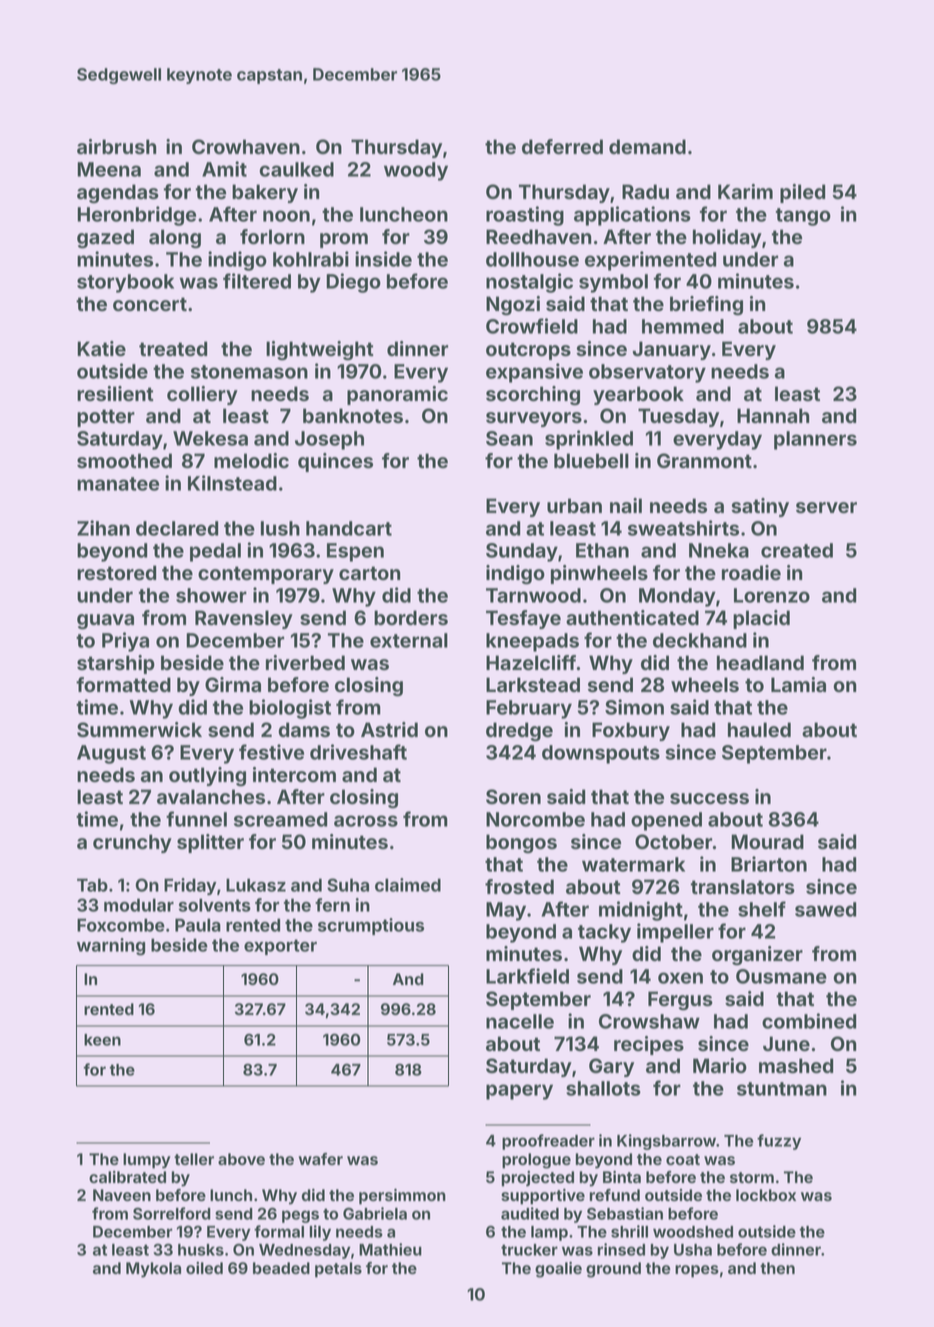  I want to click on Tab, so click(92, 885).
